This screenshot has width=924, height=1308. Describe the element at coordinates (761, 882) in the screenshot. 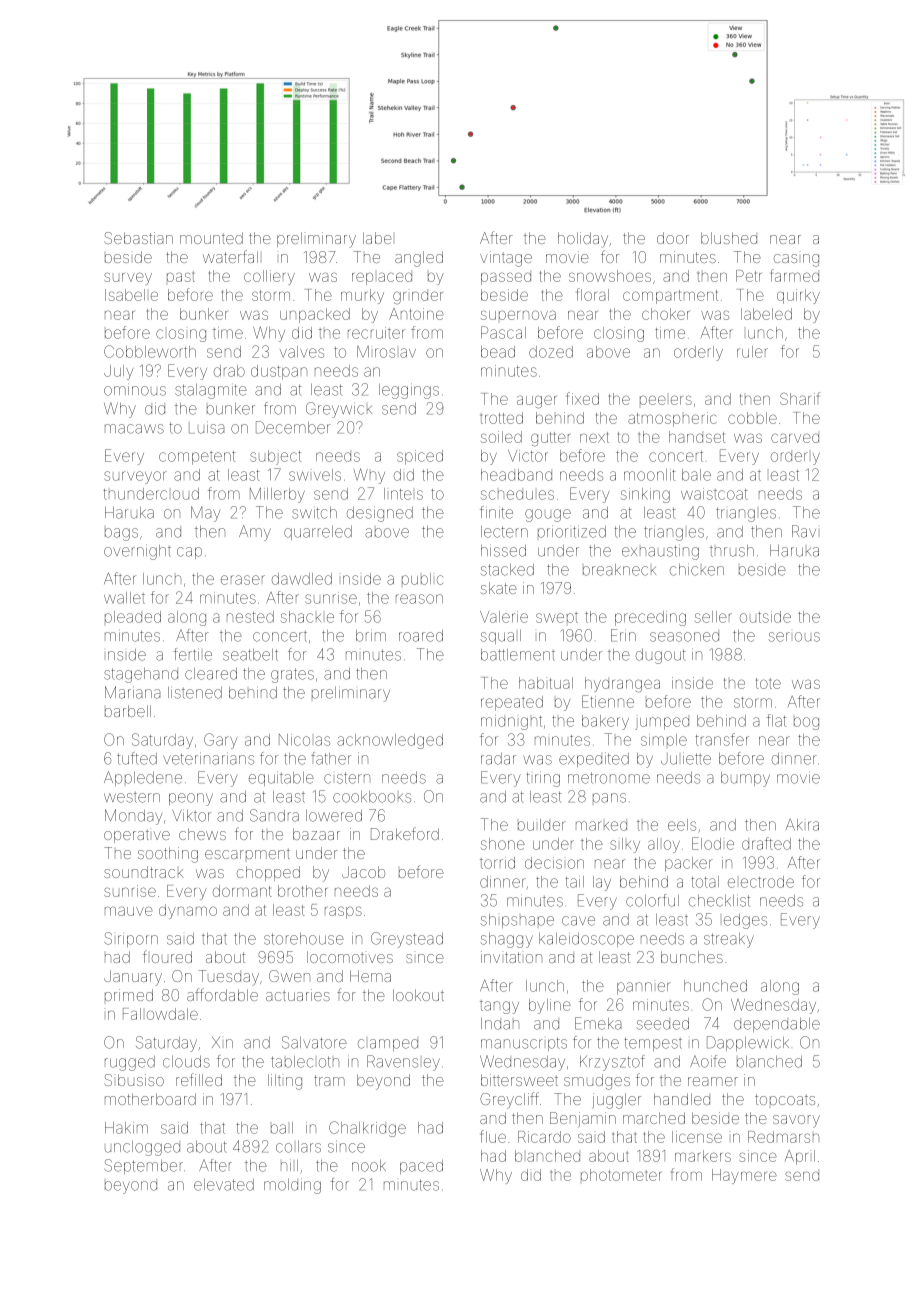

I see `electrode` at that location.
